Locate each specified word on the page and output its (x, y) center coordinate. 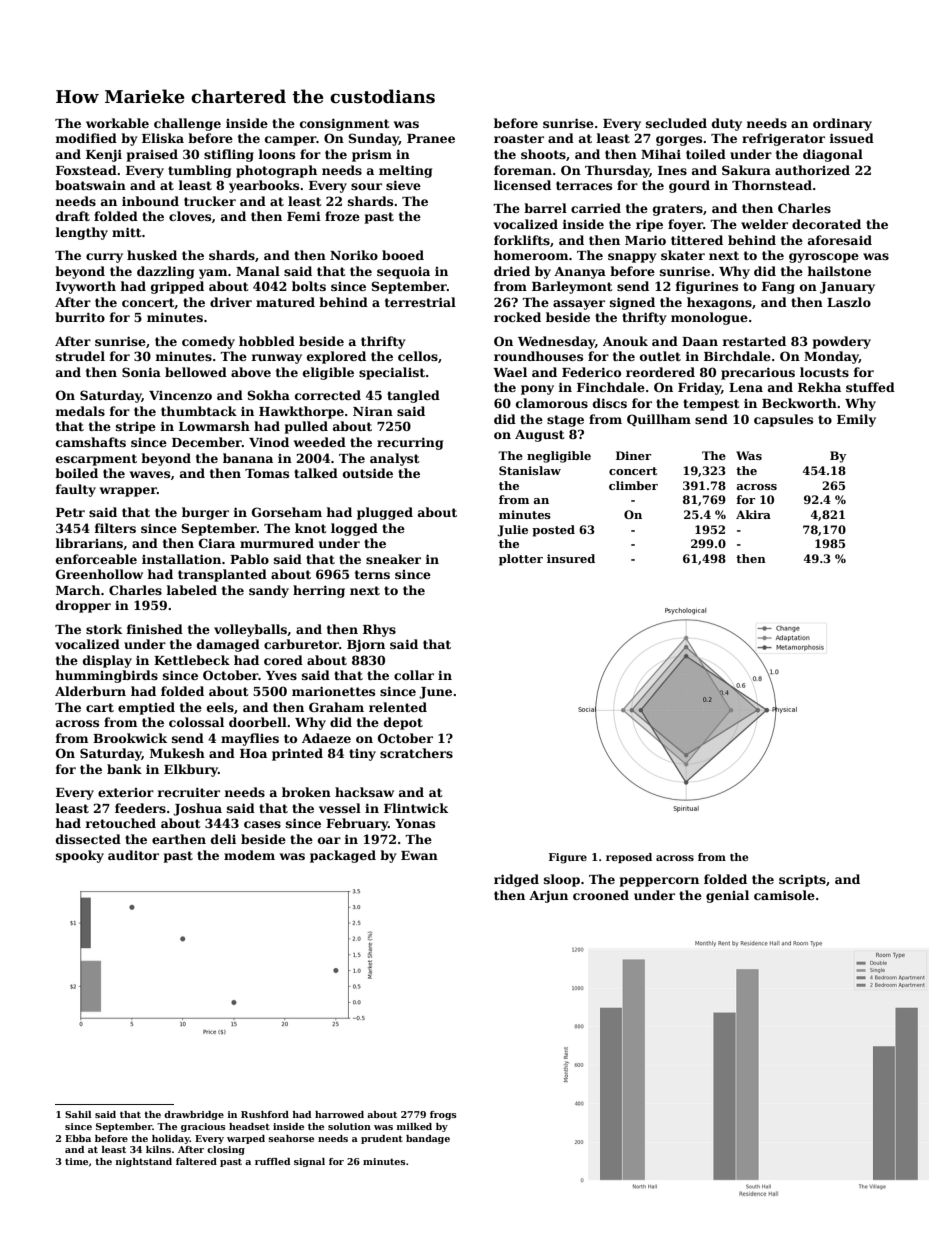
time (76, 1161)
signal (309, 1162)
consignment (345, 124)
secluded (676, 123)
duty (727, 124)
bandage (428, 1139)
